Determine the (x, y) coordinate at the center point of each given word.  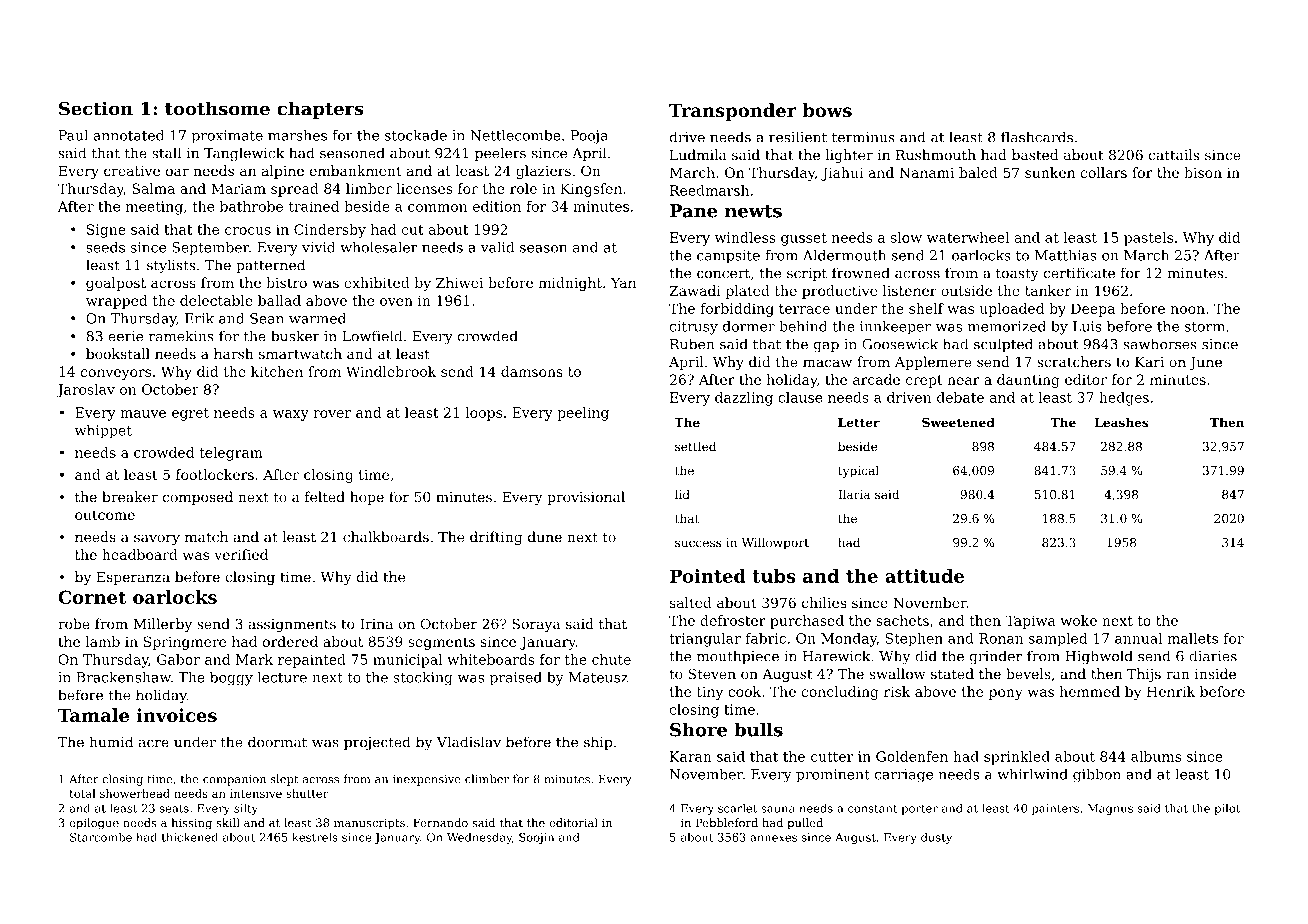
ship (598, 743)
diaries (1213, 656)
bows (827, 110)
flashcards (1037, 137)
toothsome (217, 108)
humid (111, 742)
